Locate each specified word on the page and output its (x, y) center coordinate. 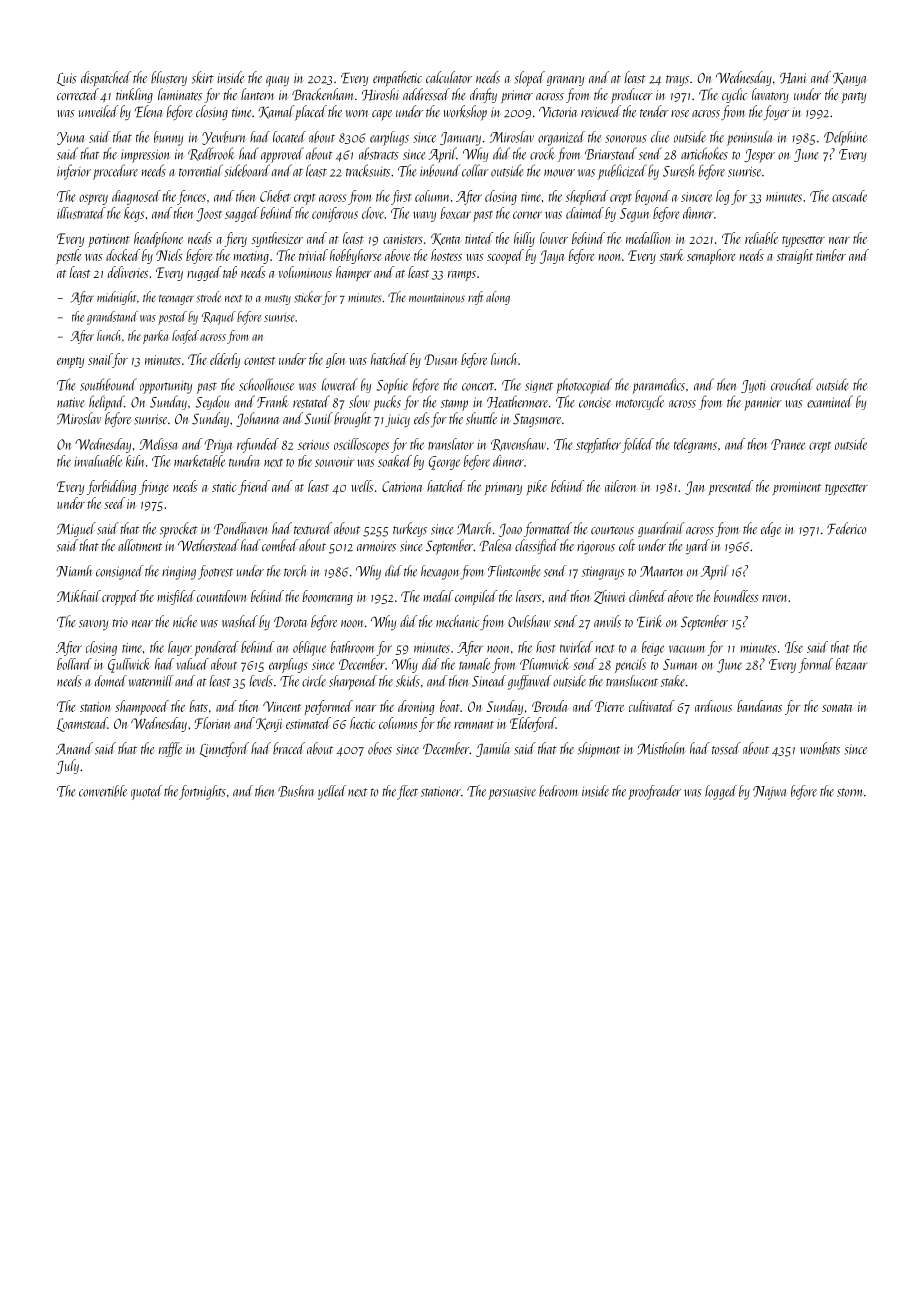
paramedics (658, 386)
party (853, 98)
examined (830, 401)
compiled (476, 597)
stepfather (598, 445)
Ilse (794, 647)
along (498, 298)
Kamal (276, 112)
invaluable (98, 461)
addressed (426, 94)
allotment (140, 545)
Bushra (296, 791)
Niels (169, 255)
